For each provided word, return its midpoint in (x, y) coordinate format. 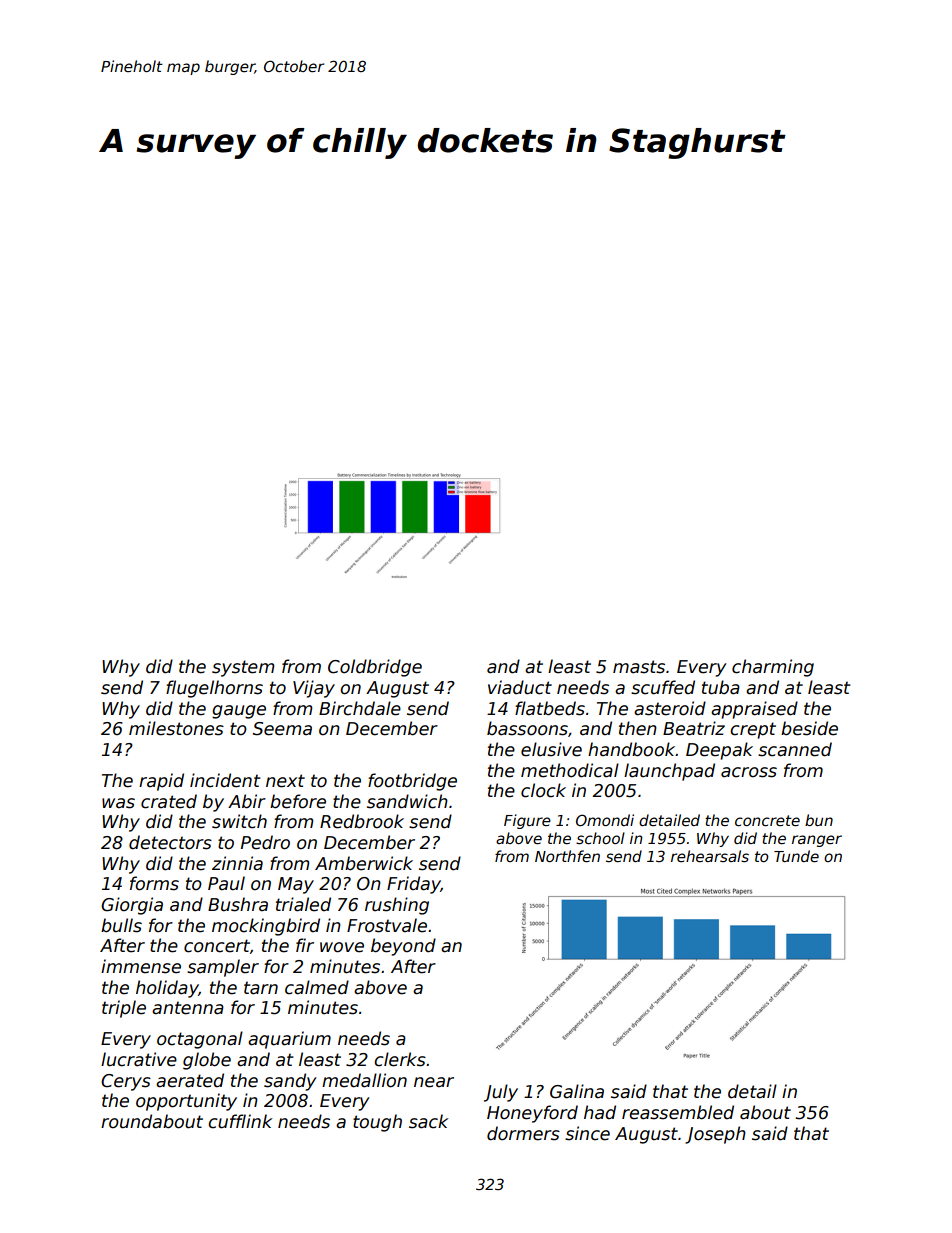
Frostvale (387, 925)
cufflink (240, 1121)
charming (773, 668)
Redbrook (362, 821)
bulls (121, 925)
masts (639, 667)
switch (239, 821)
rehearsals (710, 856)
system (243, 668)
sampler (223, 968)
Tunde (796, 856)
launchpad (669, 772)
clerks (400, 1059)
